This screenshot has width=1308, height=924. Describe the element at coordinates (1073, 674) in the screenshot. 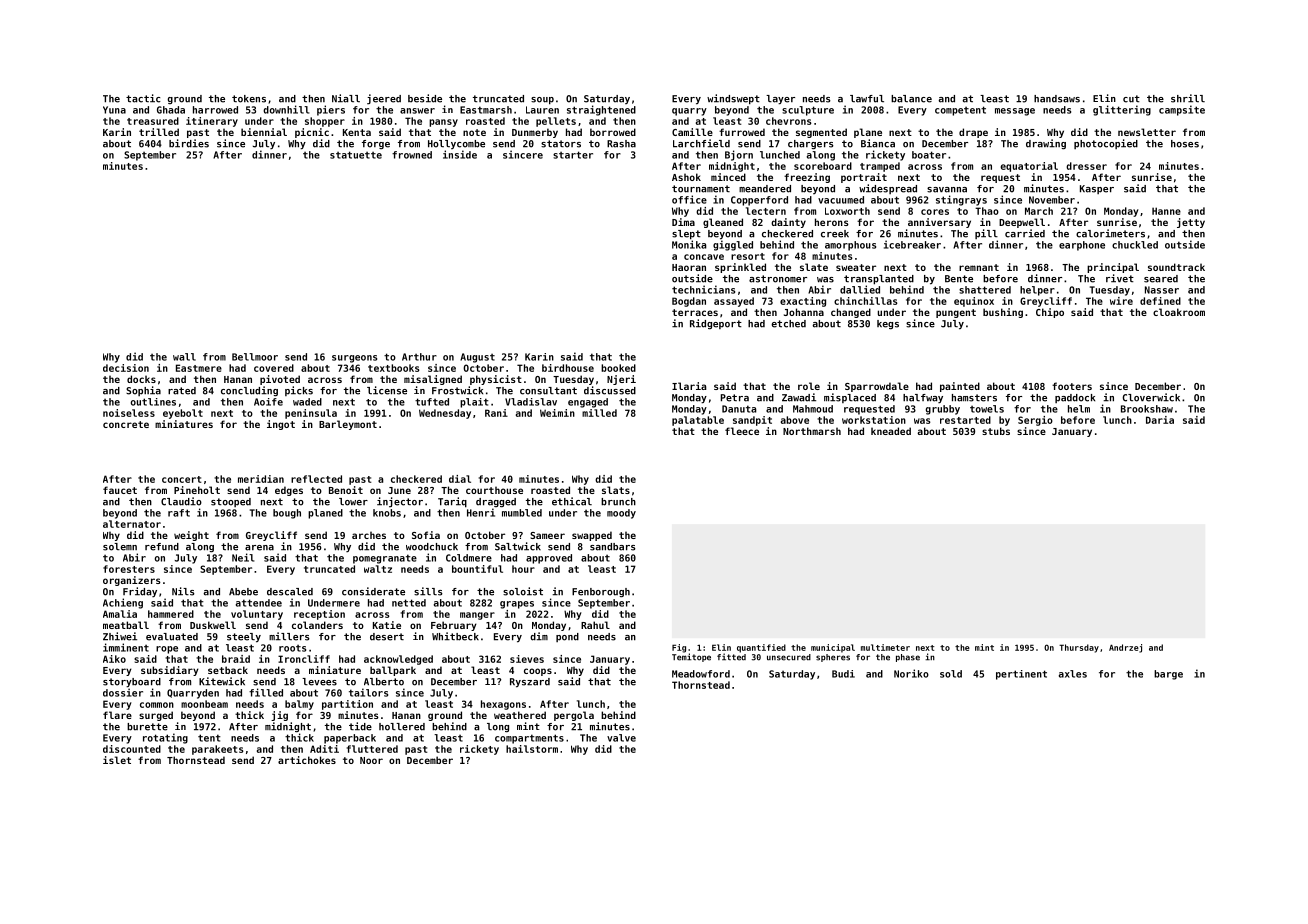

I see `axles` at that location.
